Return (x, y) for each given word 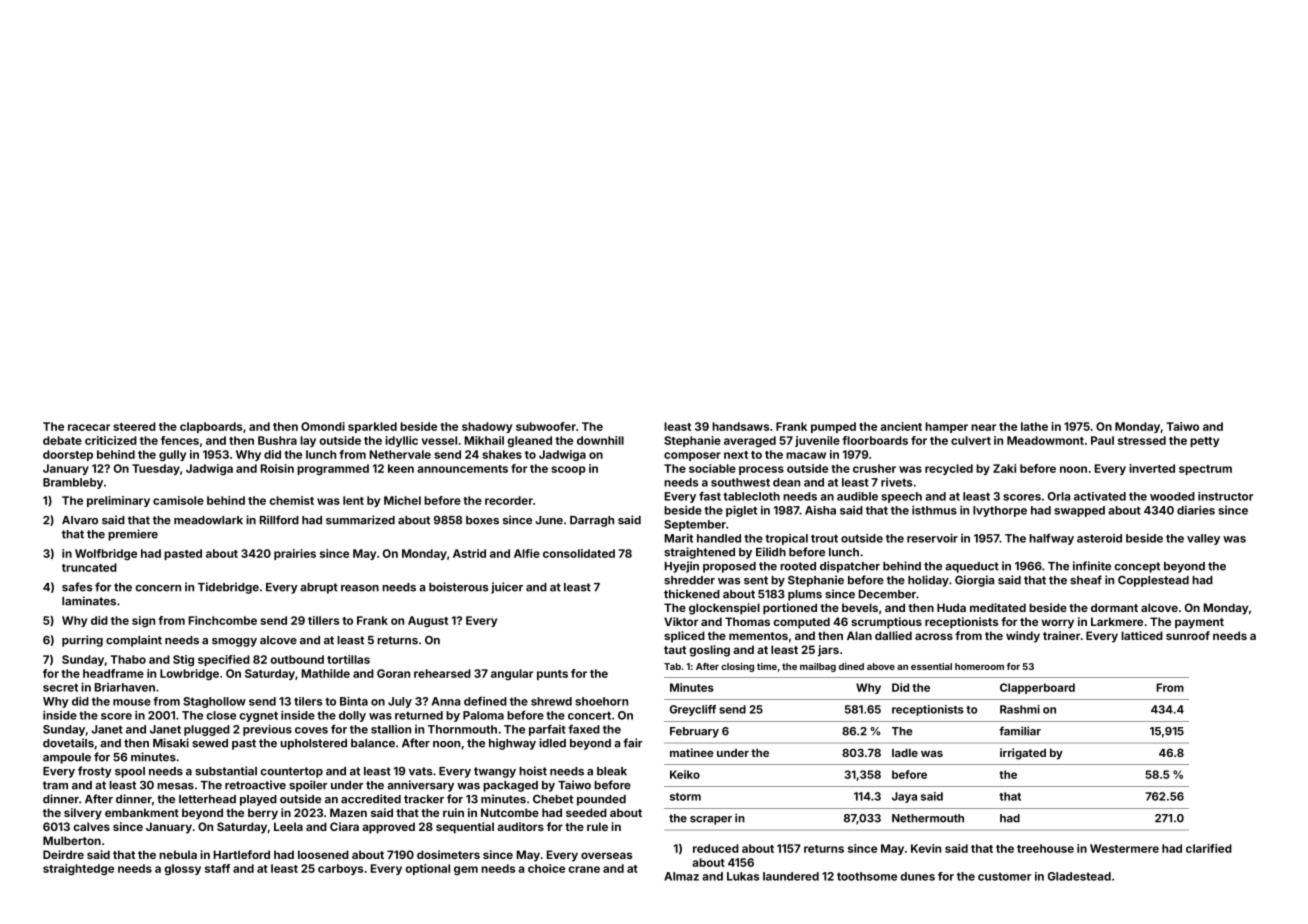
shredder (689, 580)
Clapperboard (1037, 688)
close (221, 715)
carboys (340, 869)
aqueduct (972, 567)
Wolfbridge (106, 554)
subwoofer (546, 426)
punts (552, 675)
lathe (1034, 426)
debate (62, 440)
